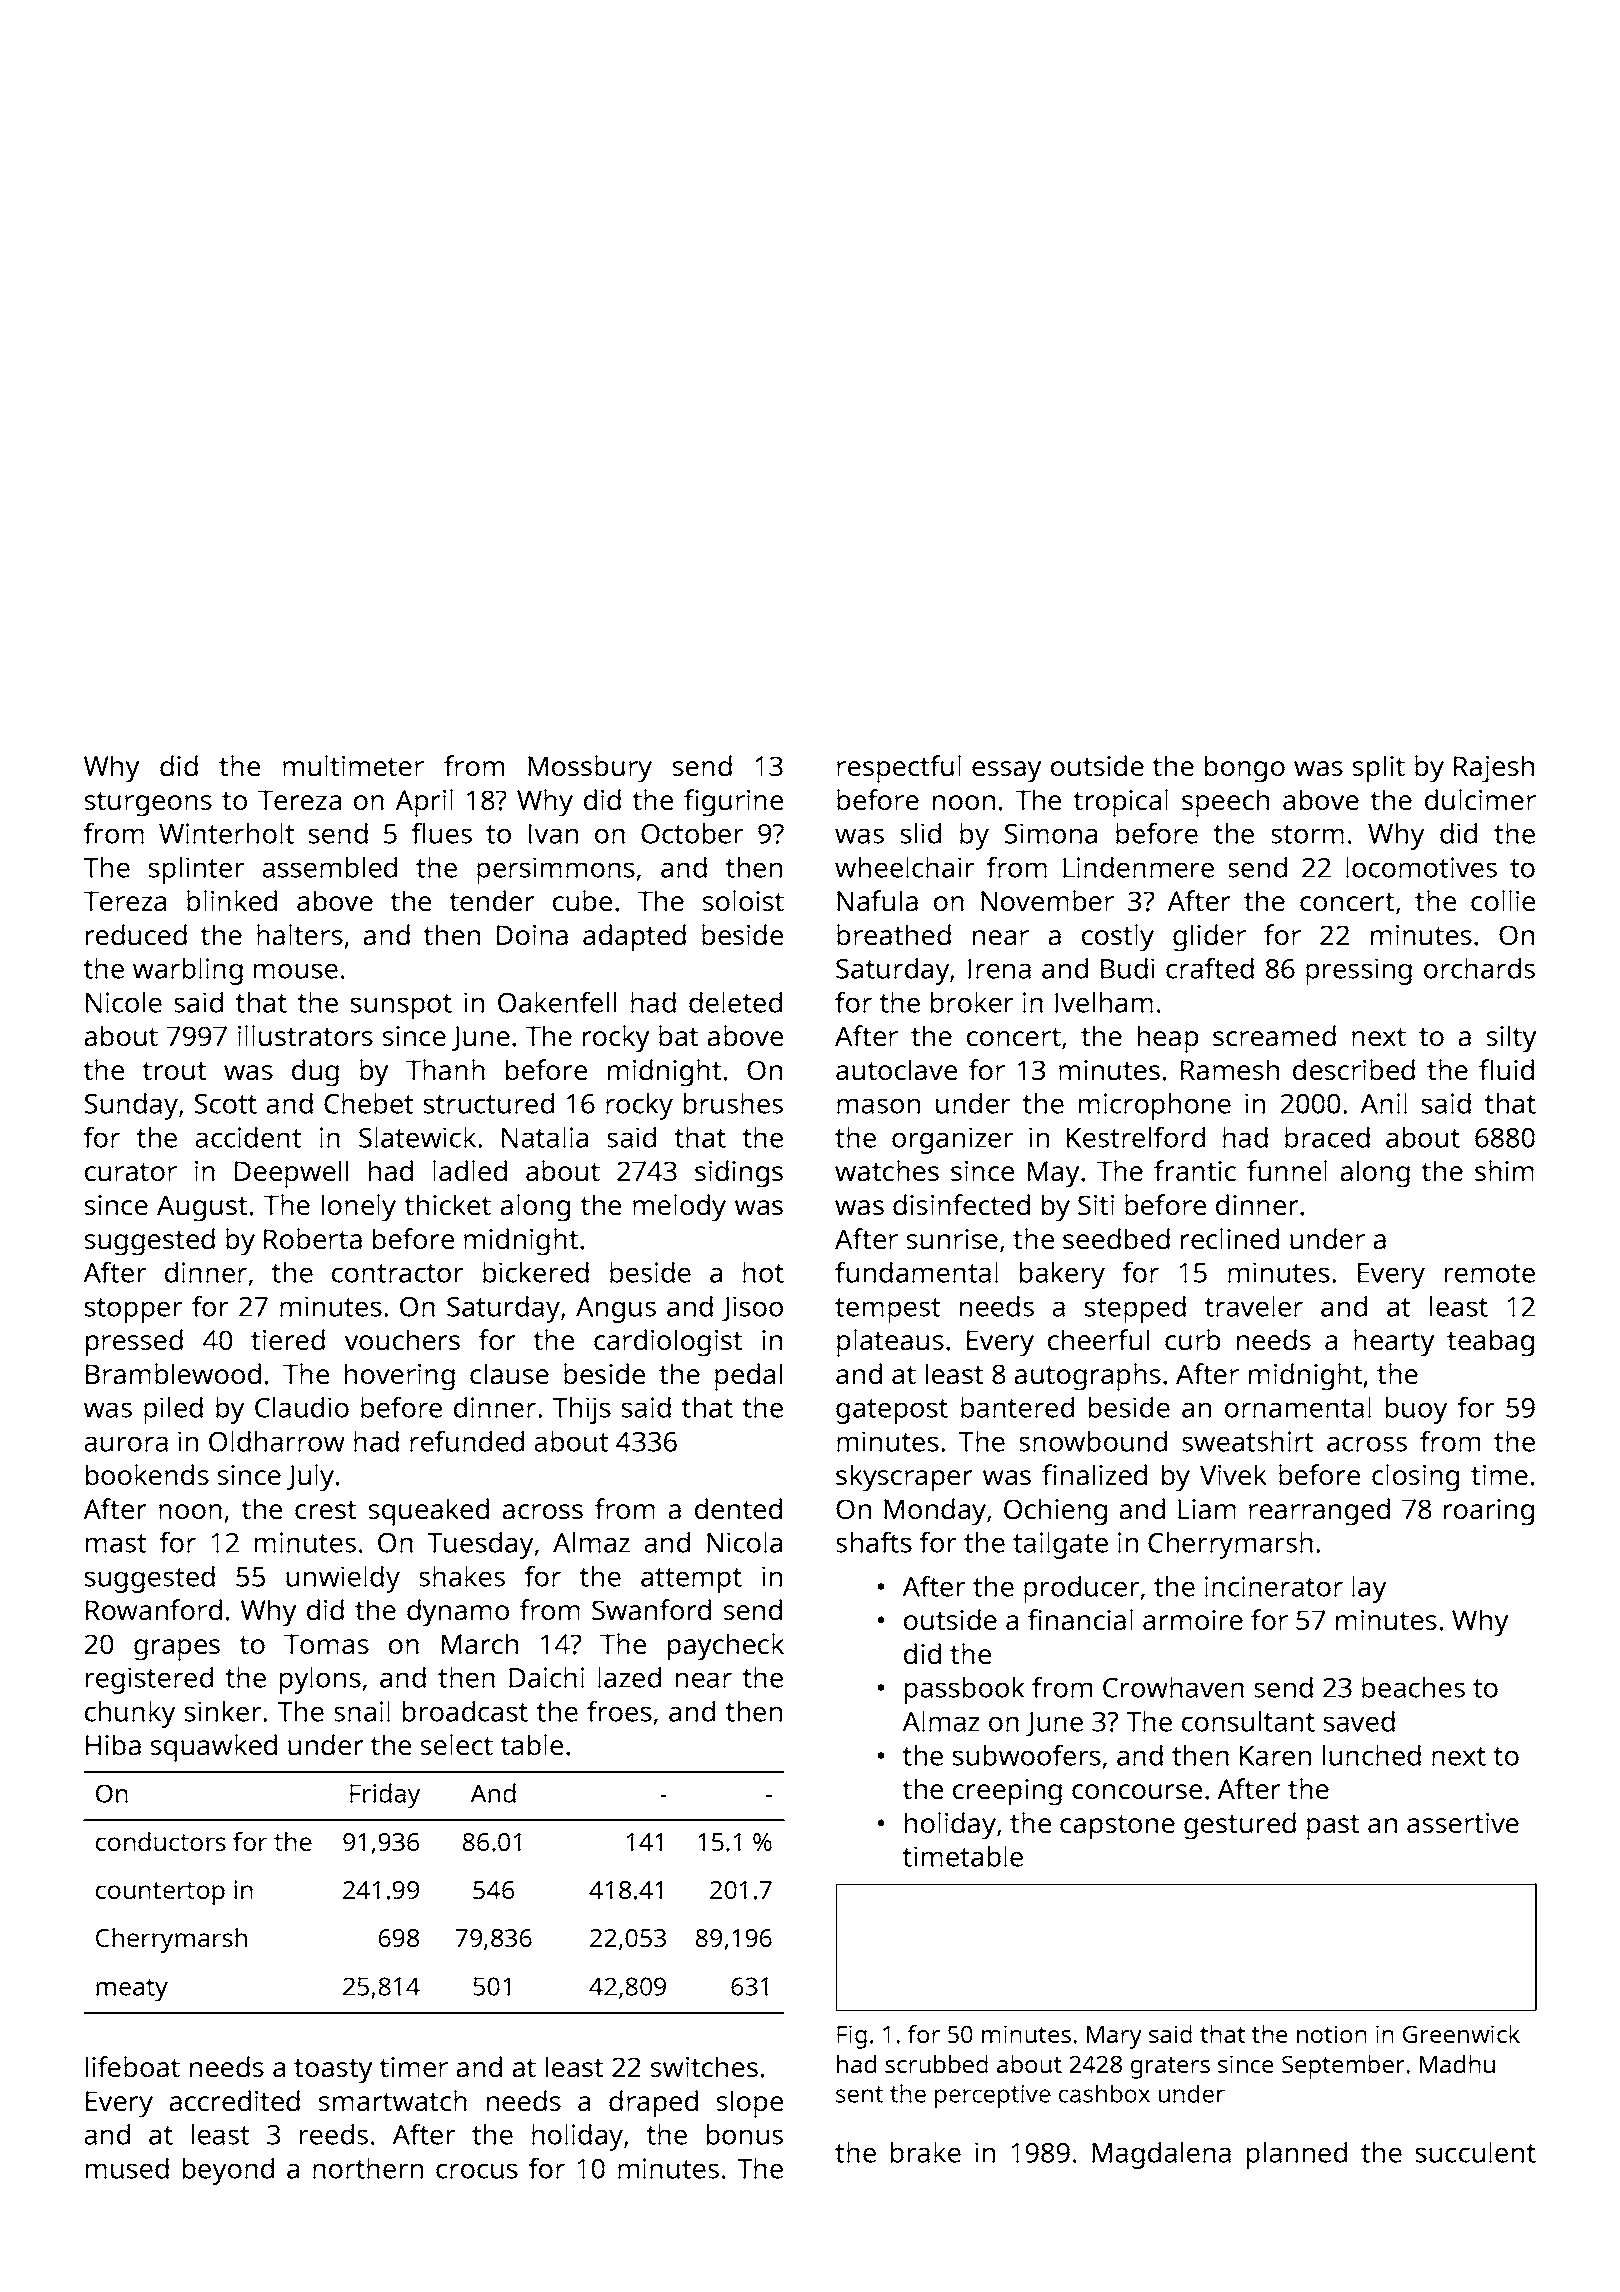 This image has height=2292, width=1620. I want to click on assertive, so click(1463, 1823).
